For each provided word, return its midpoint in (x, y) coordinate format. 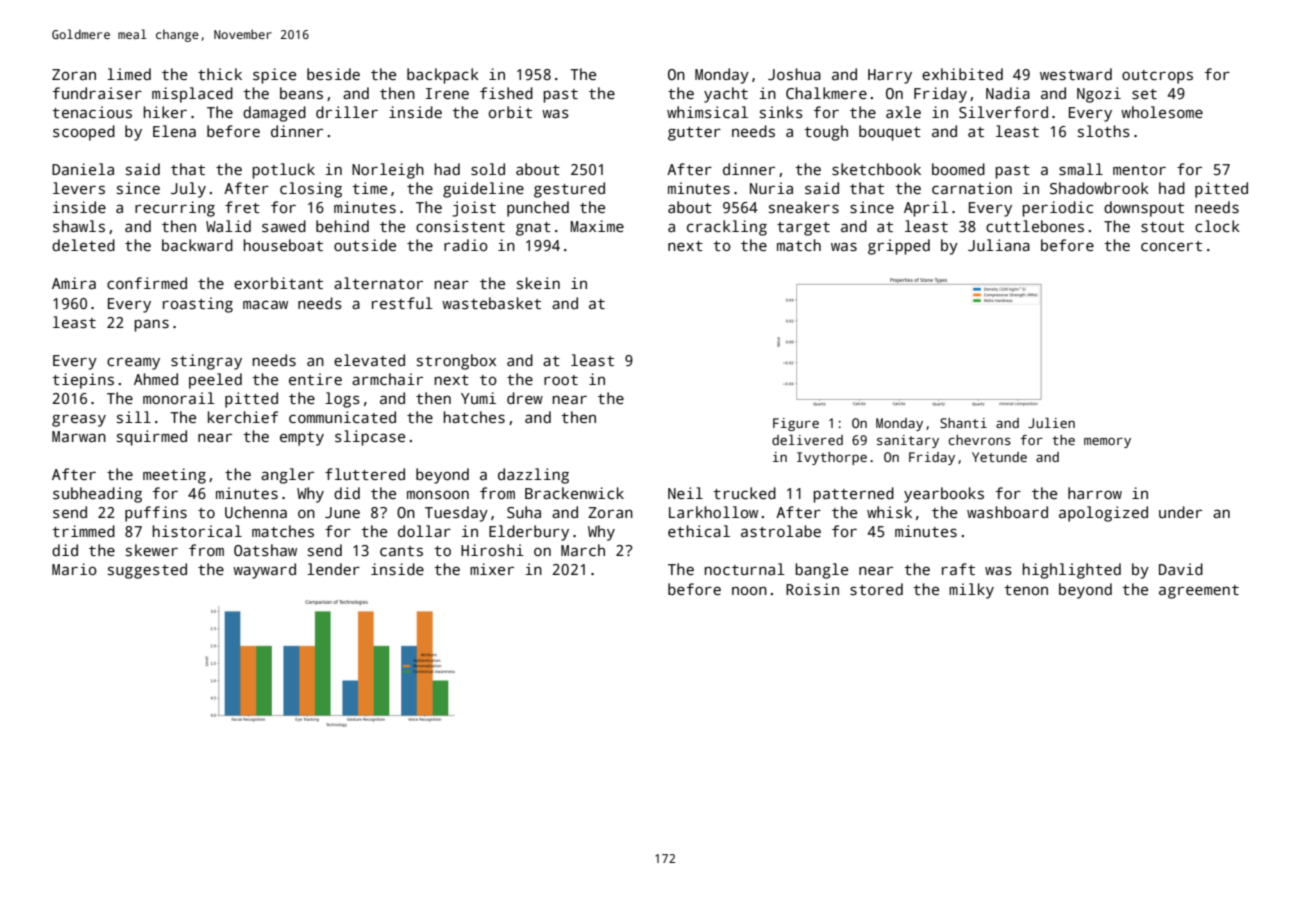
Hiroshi (492, 550)
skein (538, 283)
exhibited (962, 74)
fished (506, 93)
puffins (156, 514)
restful (402, 303)
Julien (1051, 423)
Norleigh (388, 171)
